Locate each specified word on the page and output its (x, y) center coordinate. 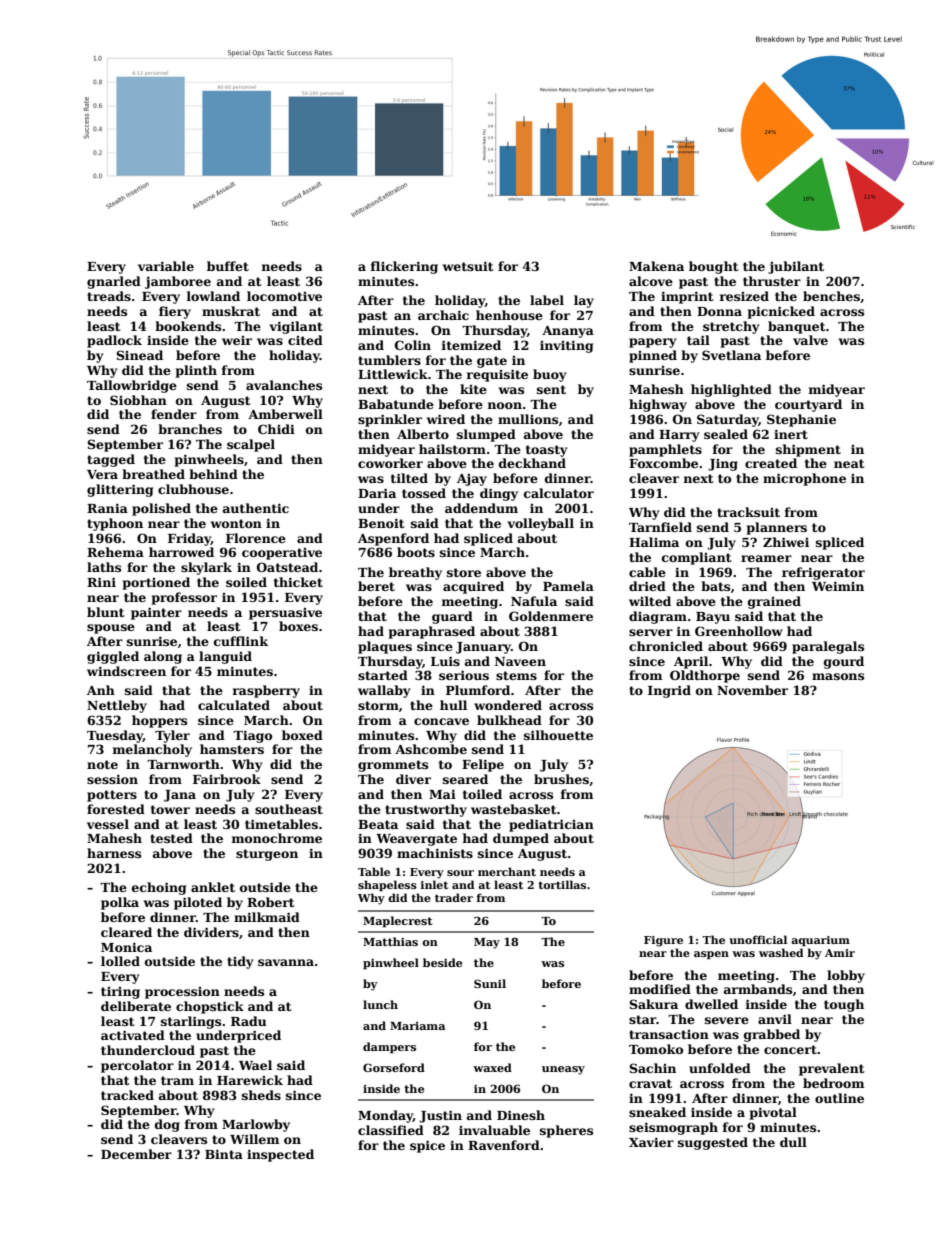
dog (167, 1125)
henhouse (509, 315)
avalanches (284, 385)
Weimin (838, 586)
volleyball (540, 524)
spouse (111, 629)
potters (112, 796)
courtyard (808, 405)
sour (460, 873)
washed (781, 952)
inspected (280, 1155)
